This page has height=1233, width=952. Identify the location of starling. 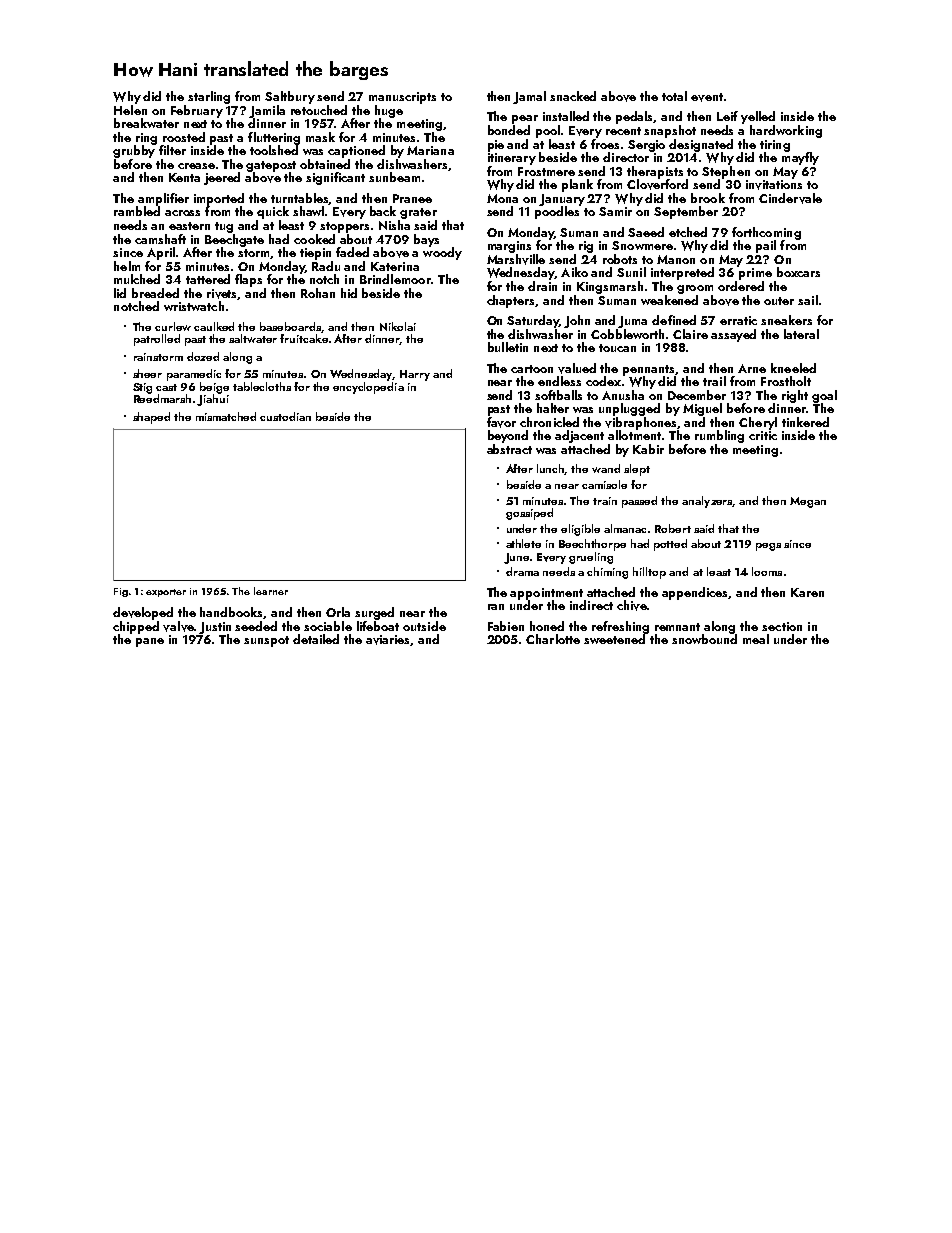
(209, 97).
